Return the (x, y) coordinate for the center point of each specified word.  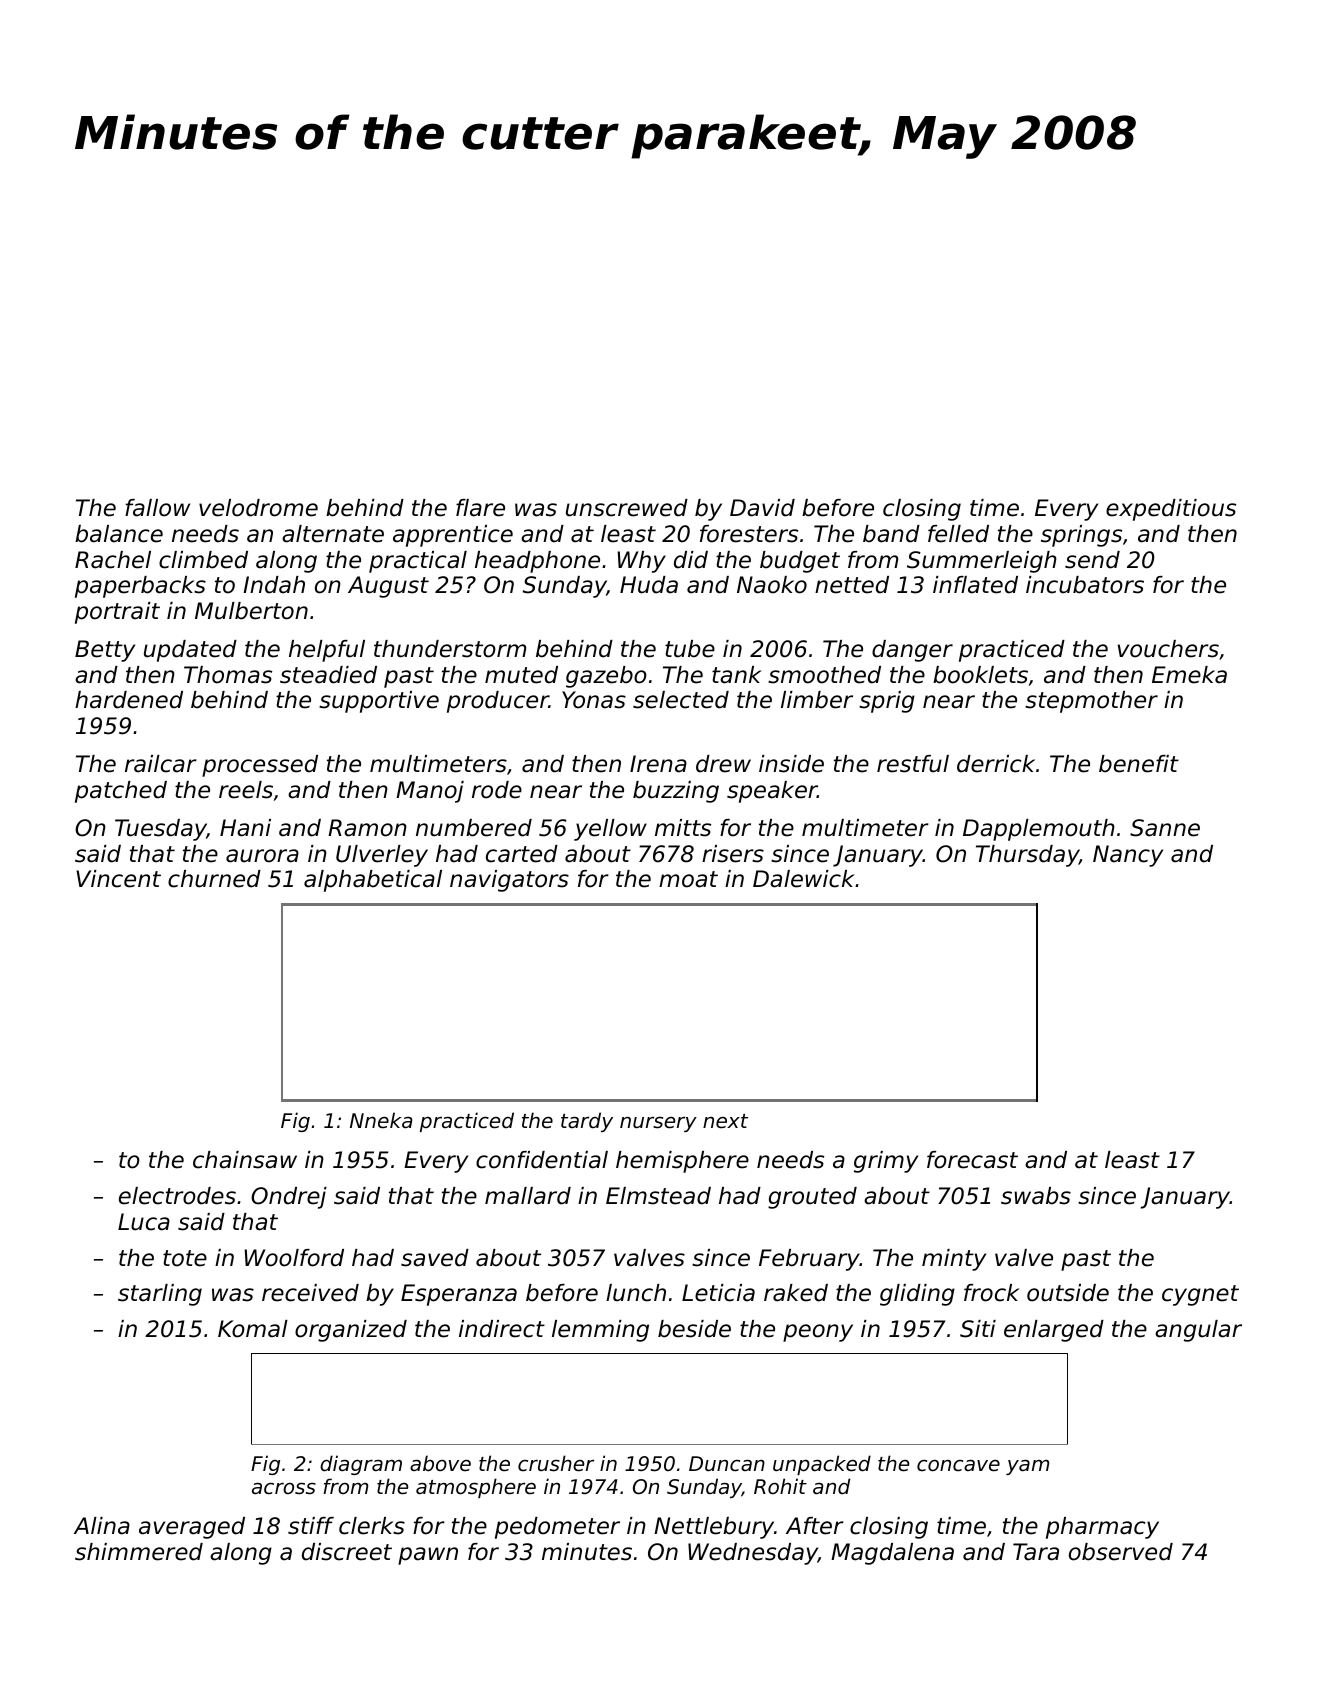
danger (912, 651)
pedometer (557, 1528)
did (691, 560)
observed (1121, 1552)
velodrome (258, 508)
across (284, 1488)
